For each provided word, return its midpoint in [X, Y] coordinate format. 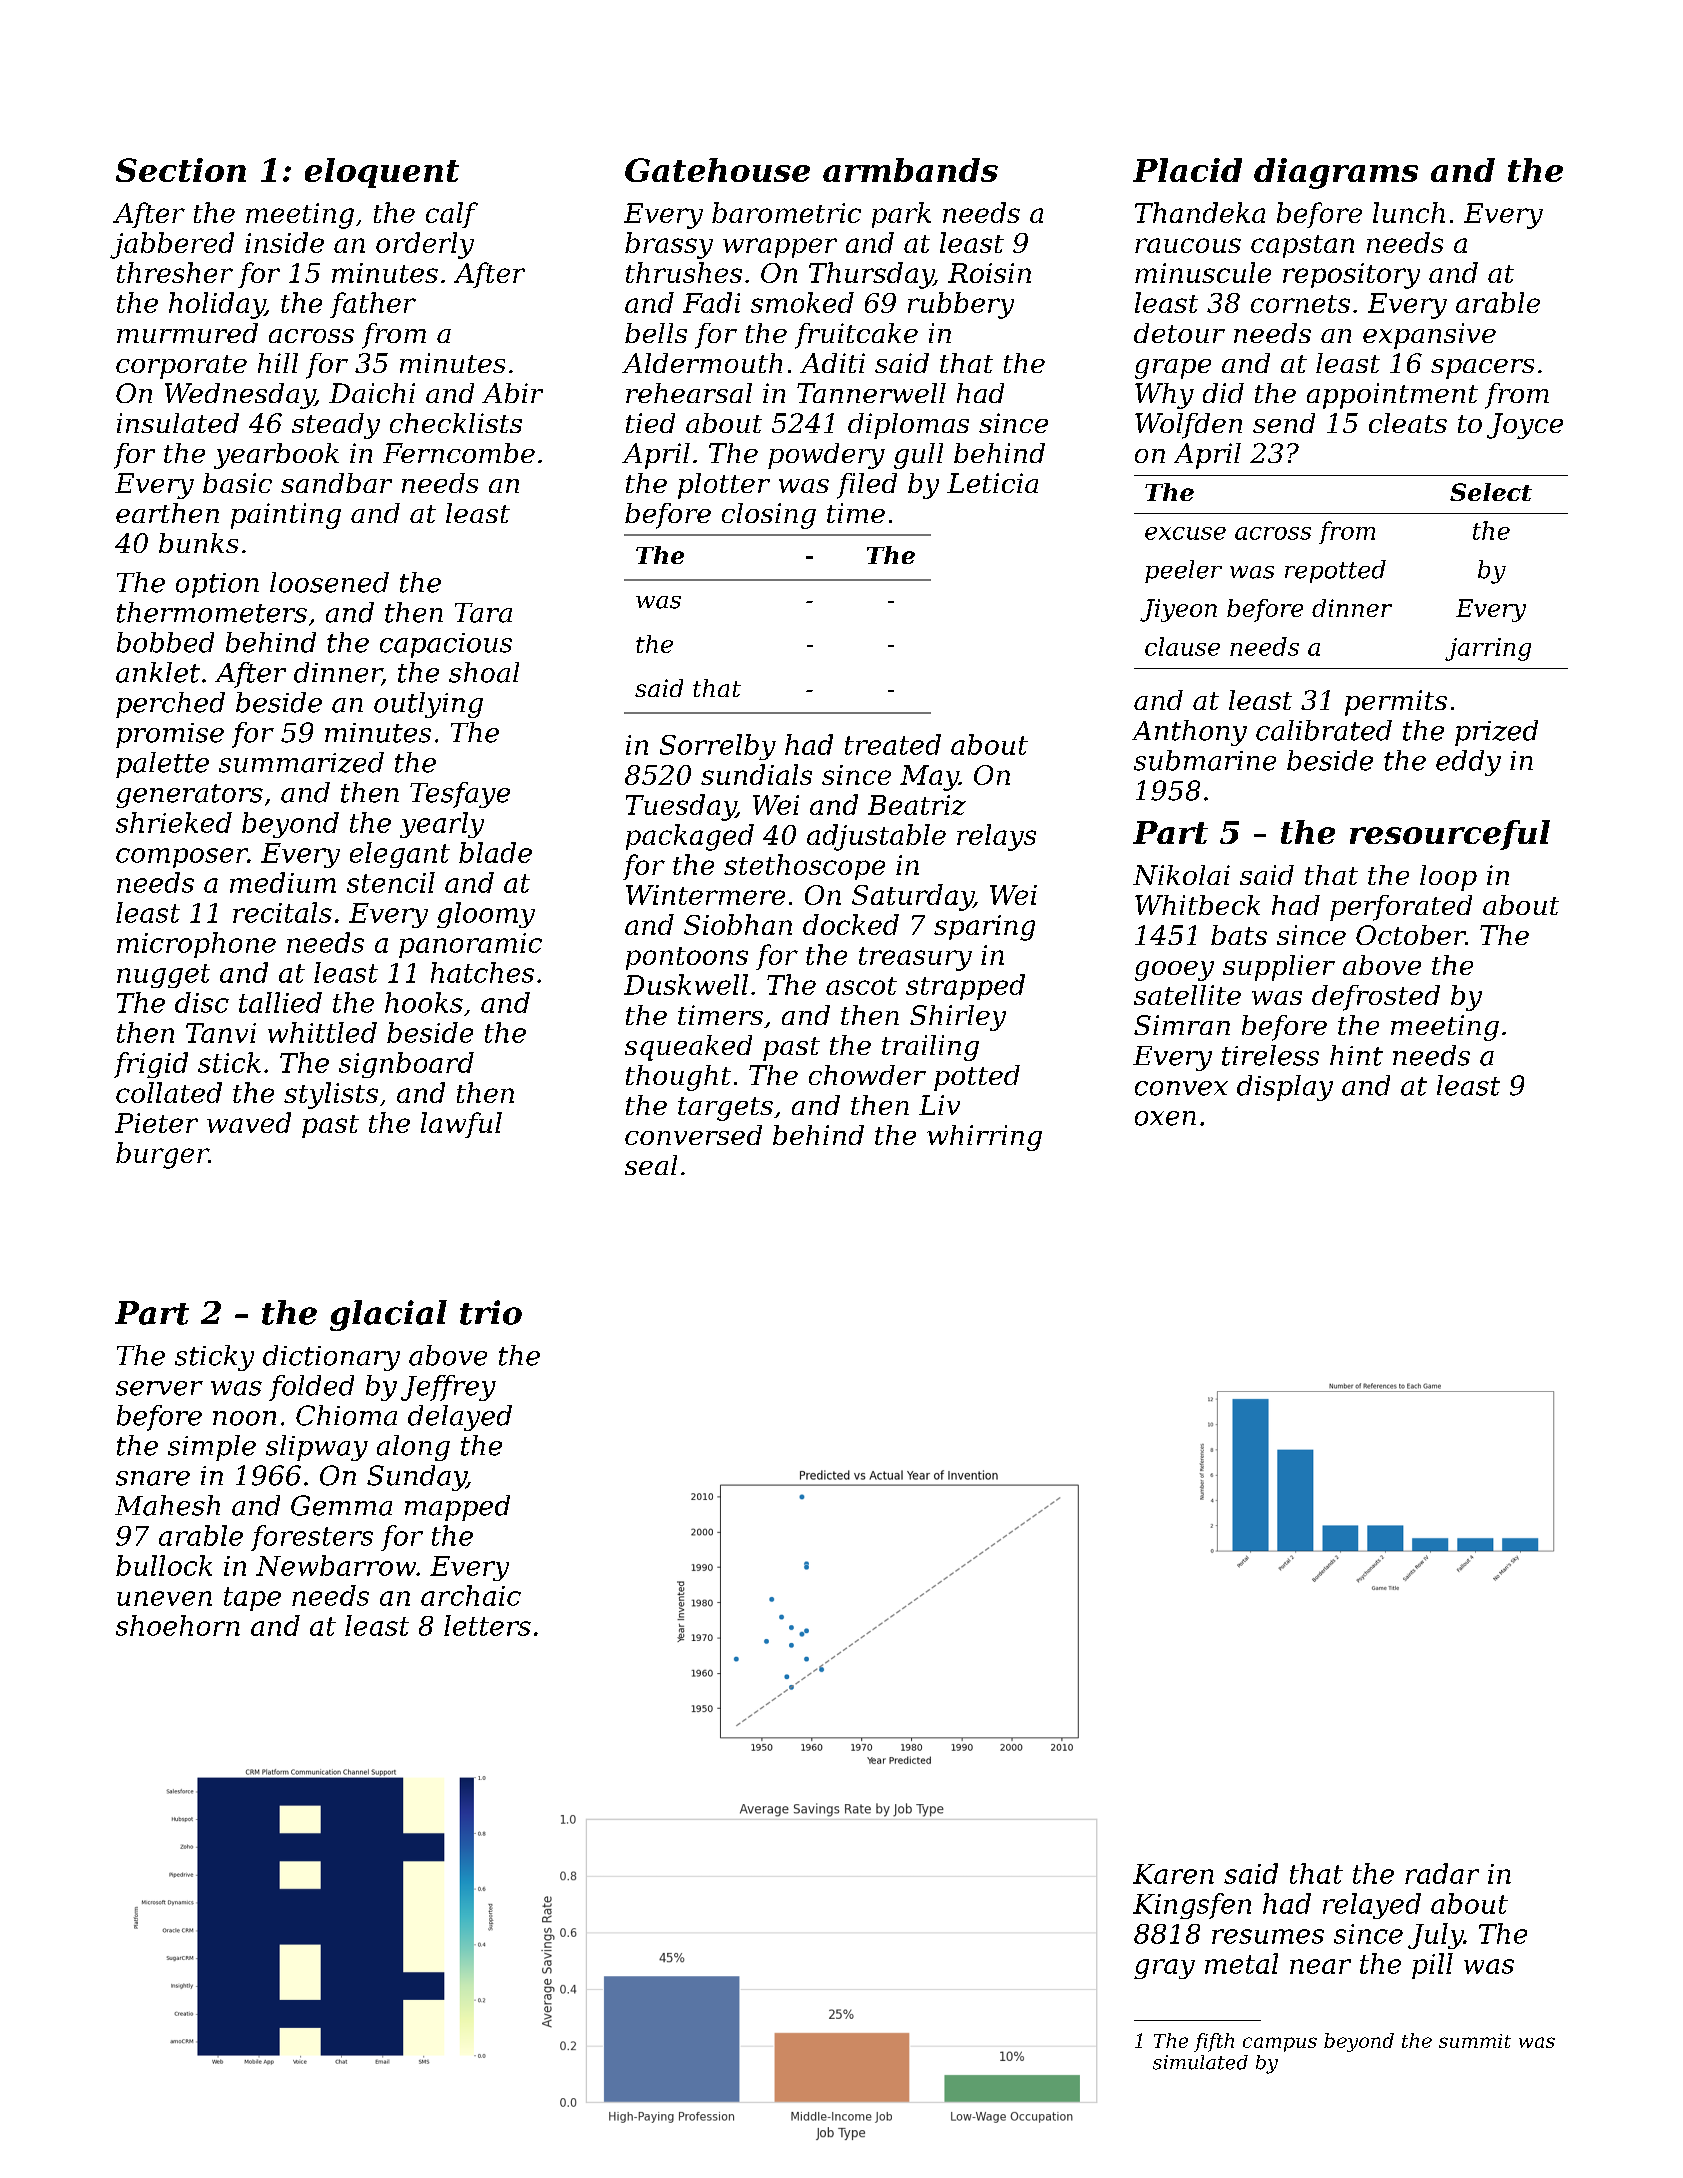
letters [487, 1625]
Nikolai [1181, 875]
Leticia [992, 483]
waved [249, 1122]
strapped [965, 987]
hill [278, 363]
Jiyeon [1178, 610]
